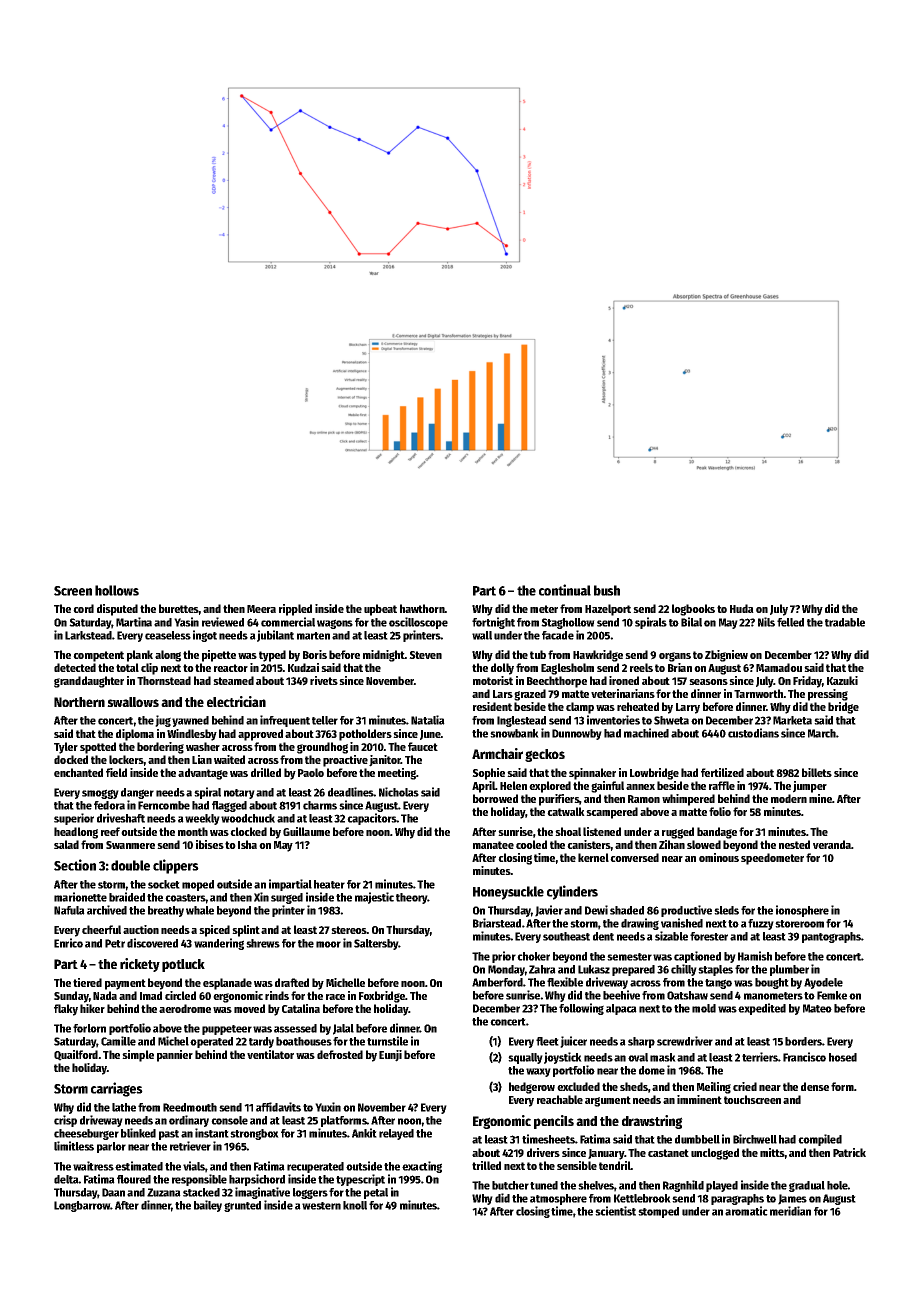 Image resolution: width=924 pixels, height=1308 pixels. I want to click on blinked, so click(138, 1133).
